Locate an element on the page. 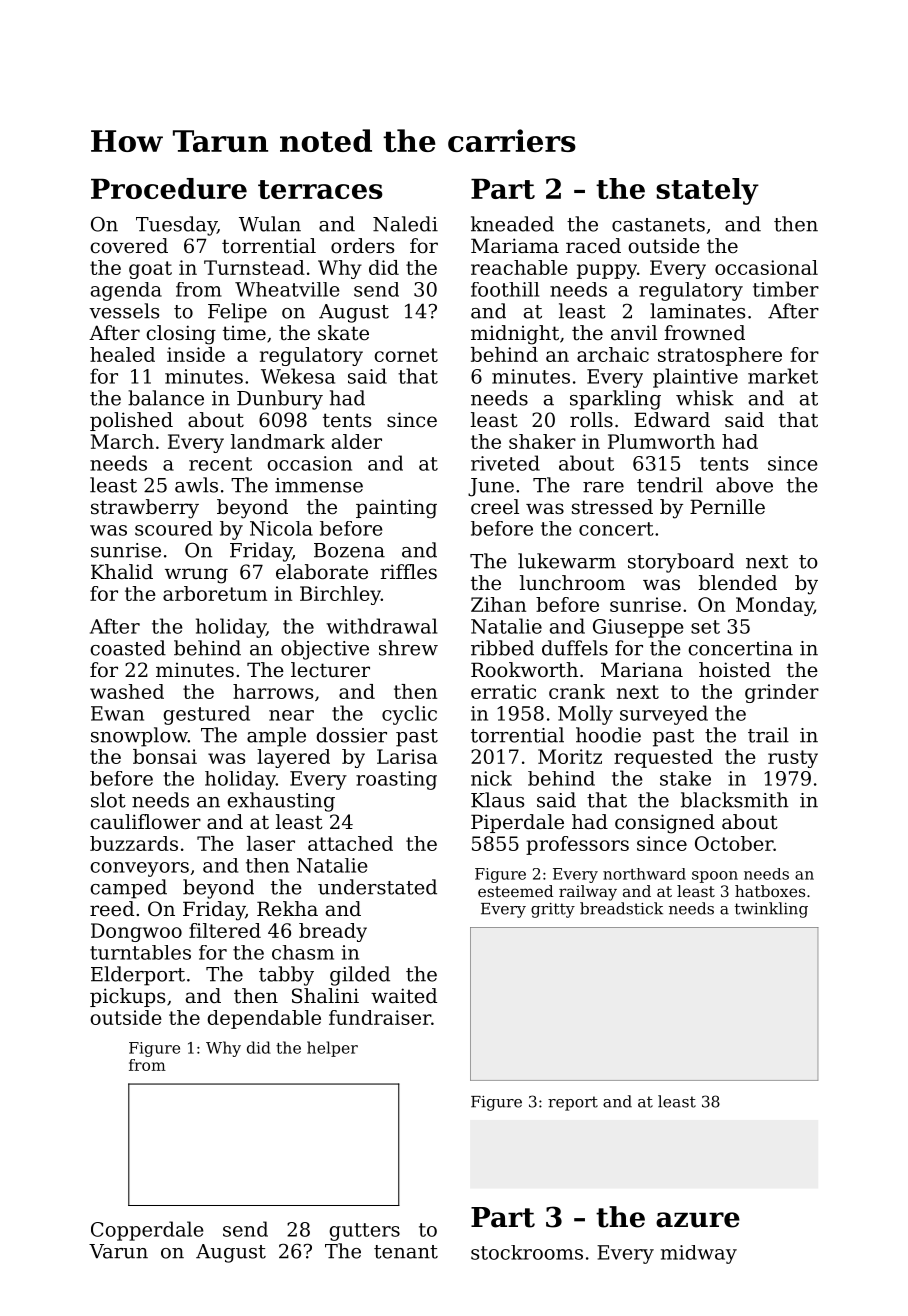 Image resolution: width=908 pixels, height=1316 pixels. coasted is located at coordinates (128, 648).
